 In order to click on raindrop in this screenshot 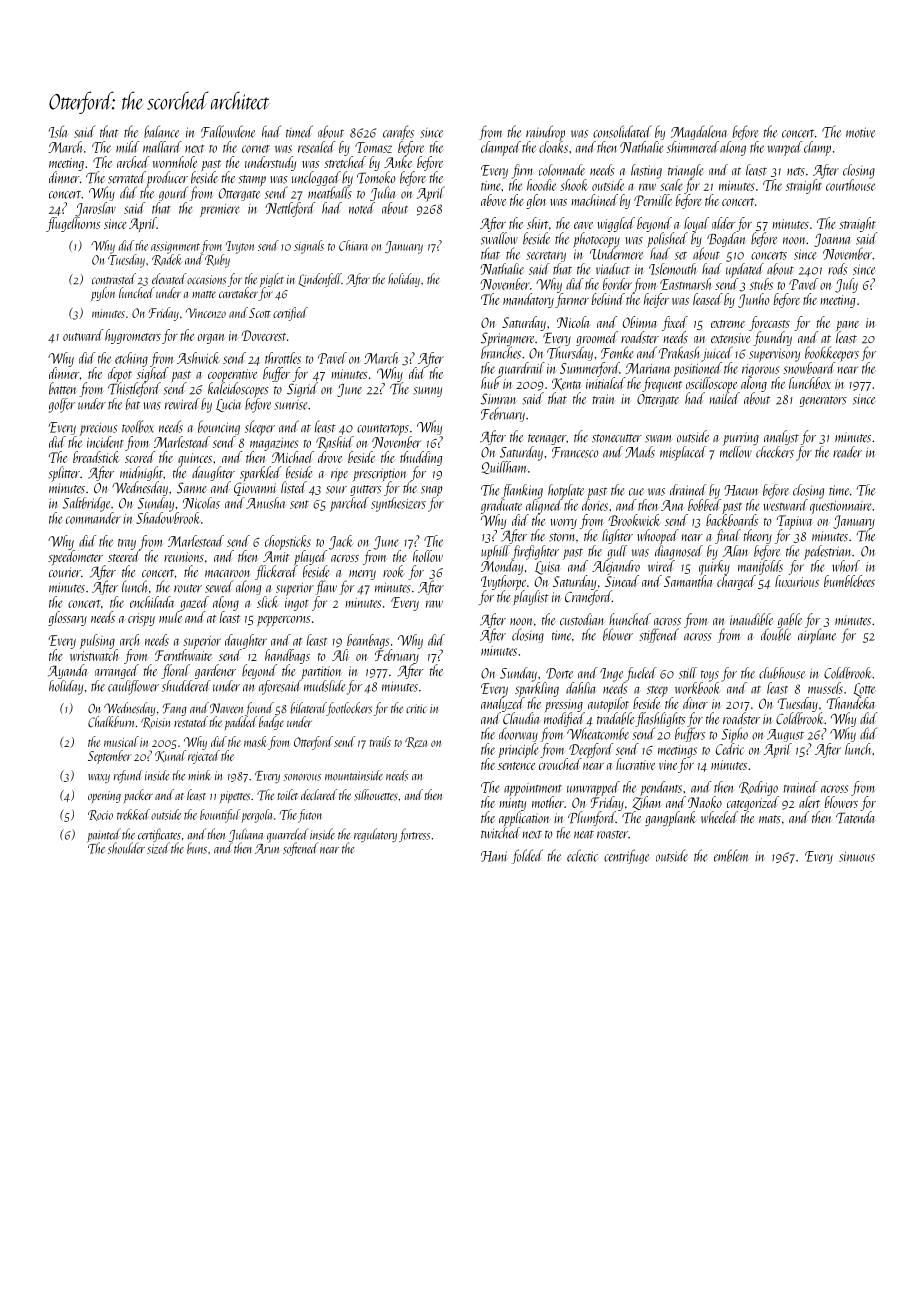, I will do `click(545, 133)`.
